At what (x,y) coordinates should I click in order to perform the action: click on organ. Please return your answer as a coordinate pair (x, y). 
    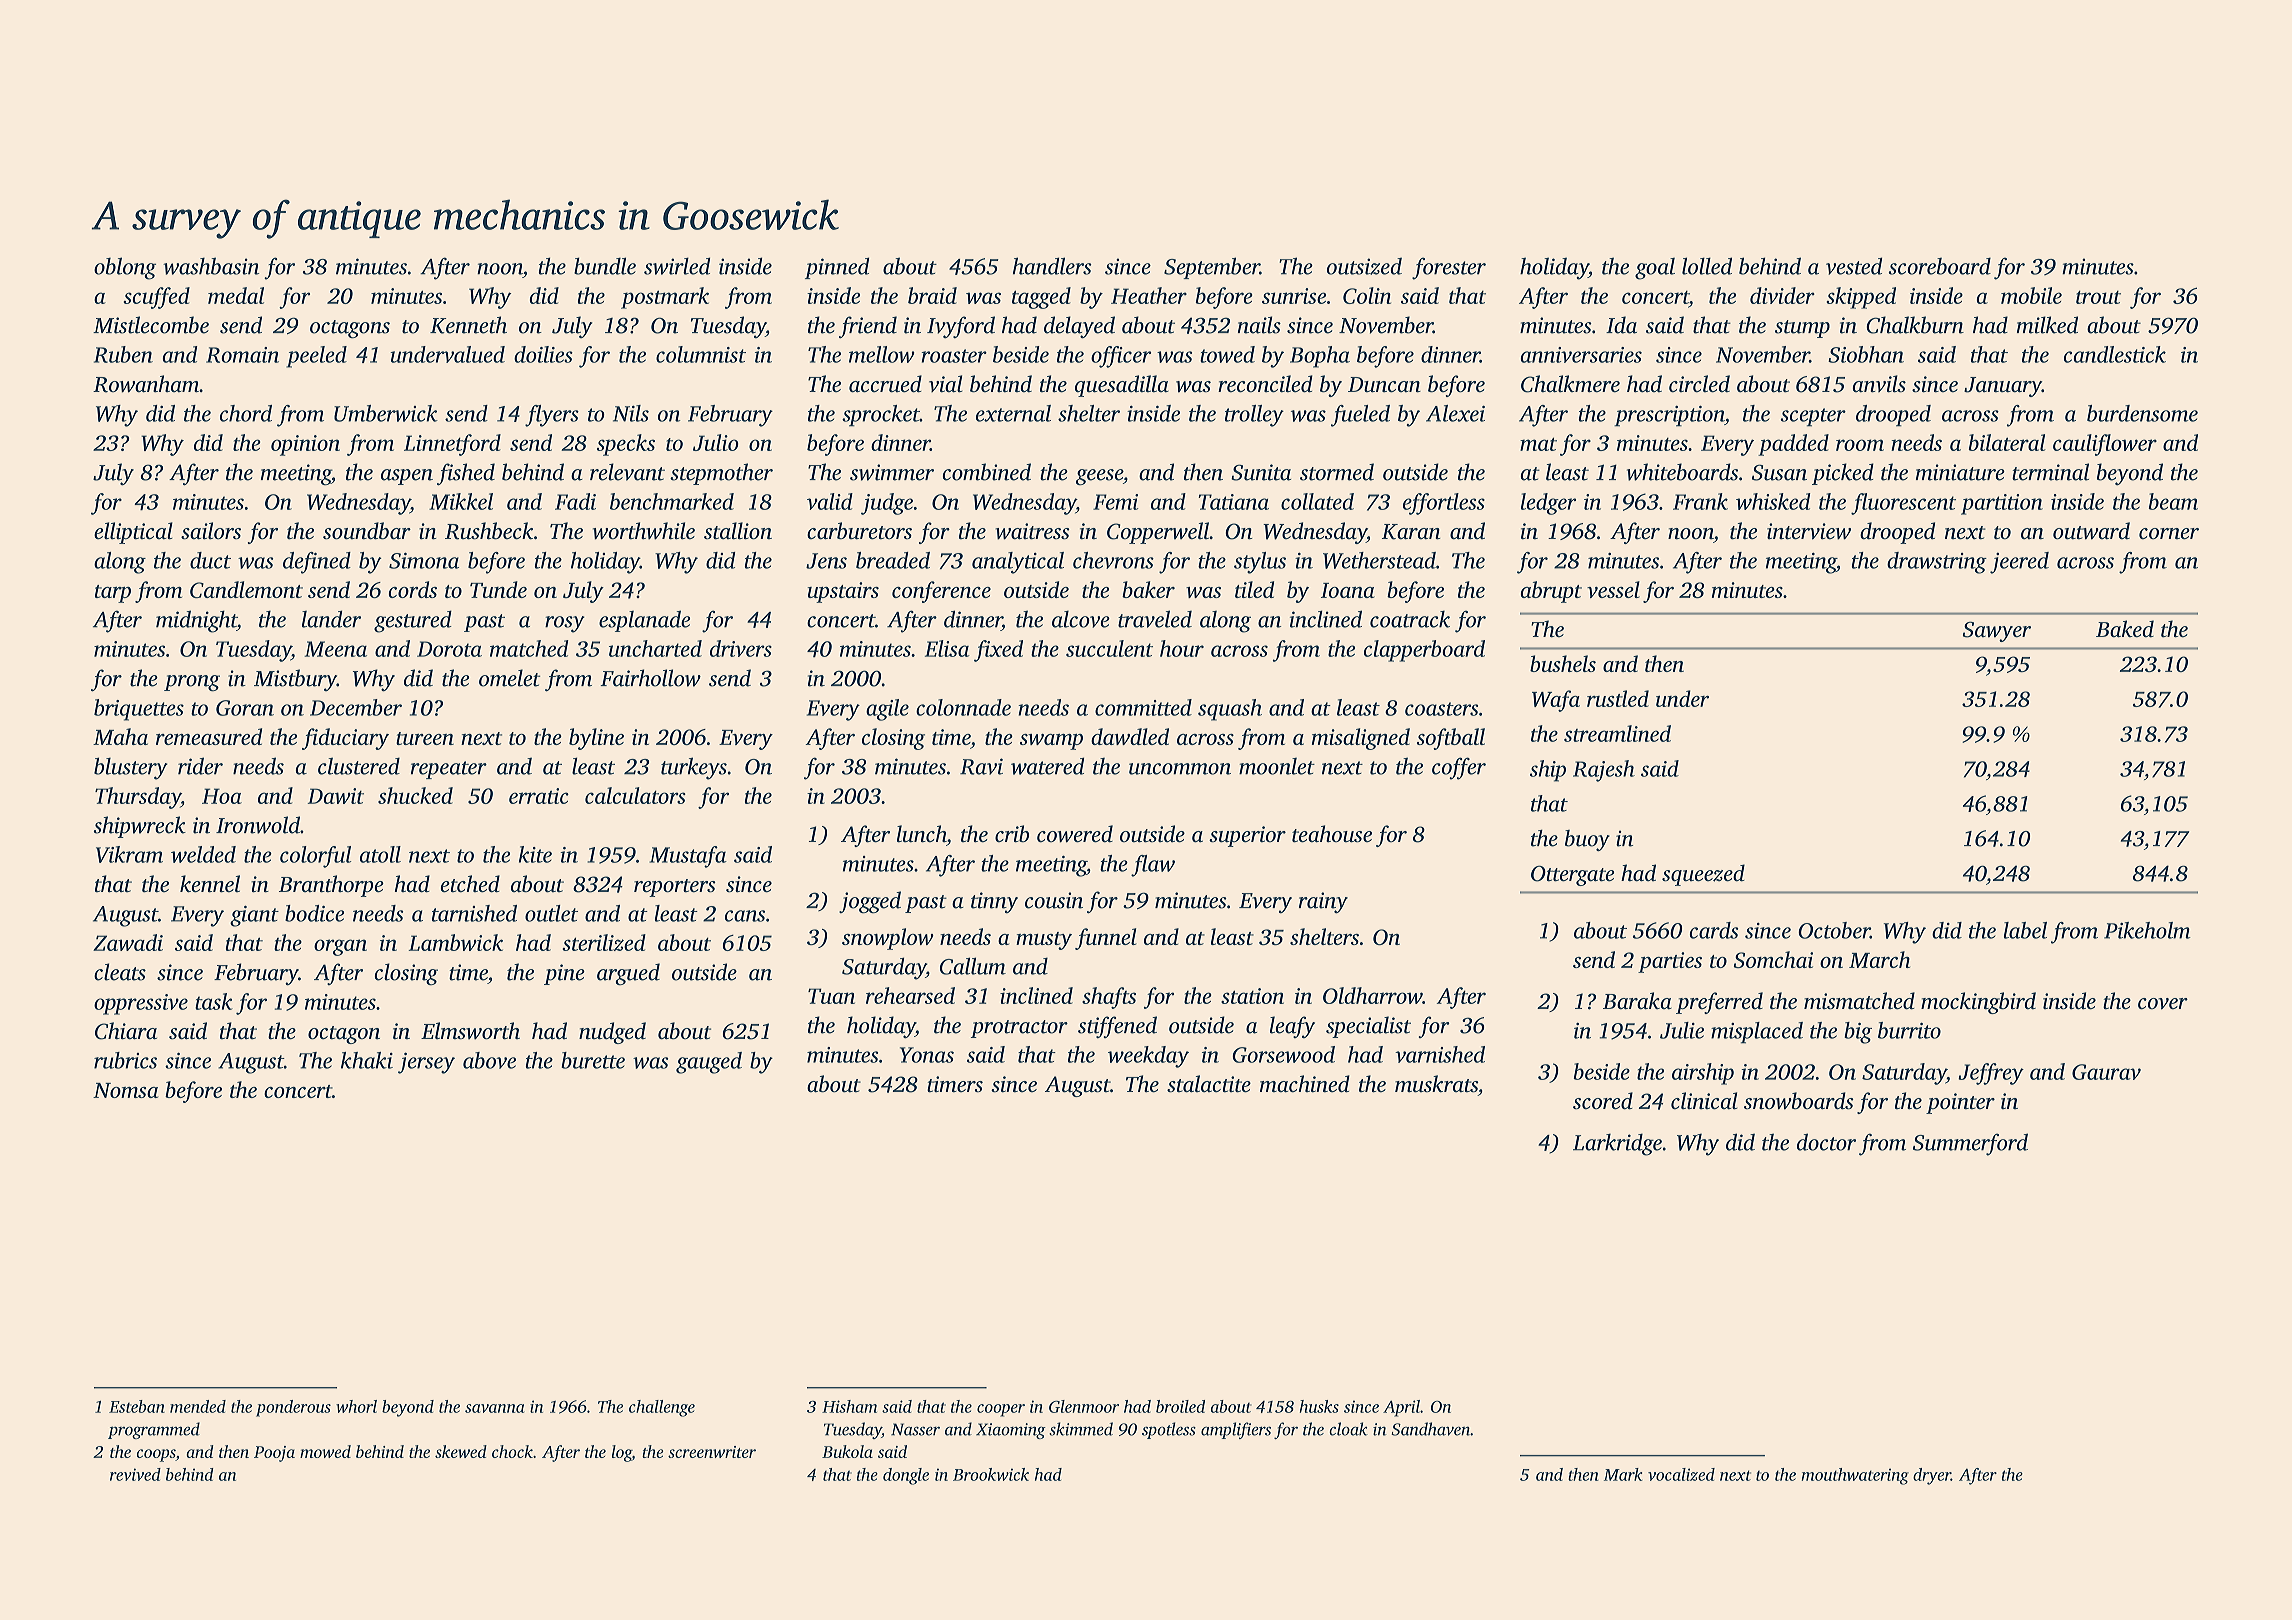
    Looking at the image, I should click on (340, 947).
